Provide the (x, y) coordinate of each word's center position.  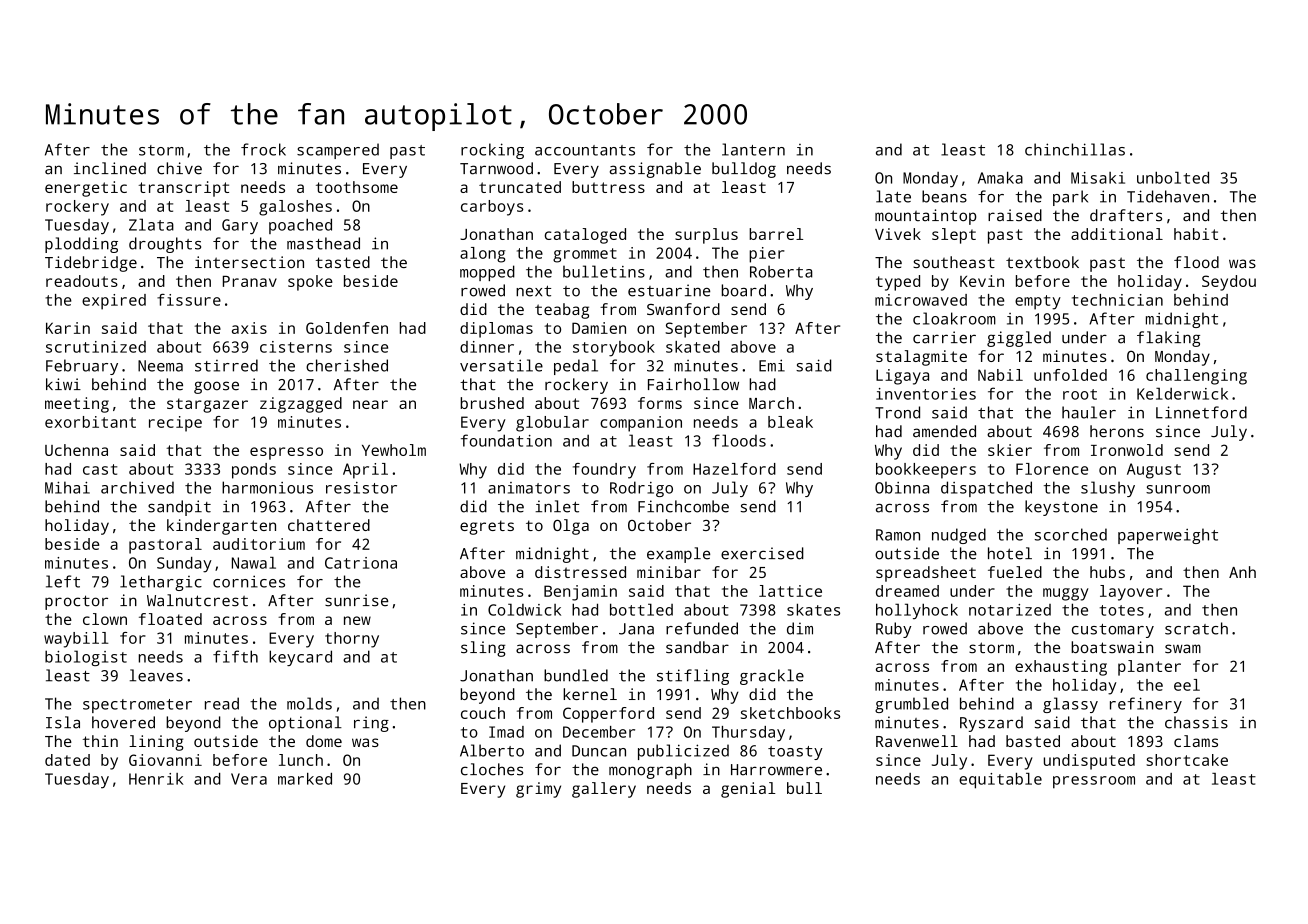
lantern (753, 149)
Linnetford (1201, 412)
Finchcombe (683, 506)
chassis (1196, 722)
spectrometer (137, 706)
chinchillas (1075, 149)
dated (67, 760)
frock (263, 149)
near (370, 404)
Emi (772, 365)
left (63, 581)
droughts (165, 245)
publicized (683, 752)
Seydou (1229, 283)
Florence (1052, 469)
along (483, 255)
